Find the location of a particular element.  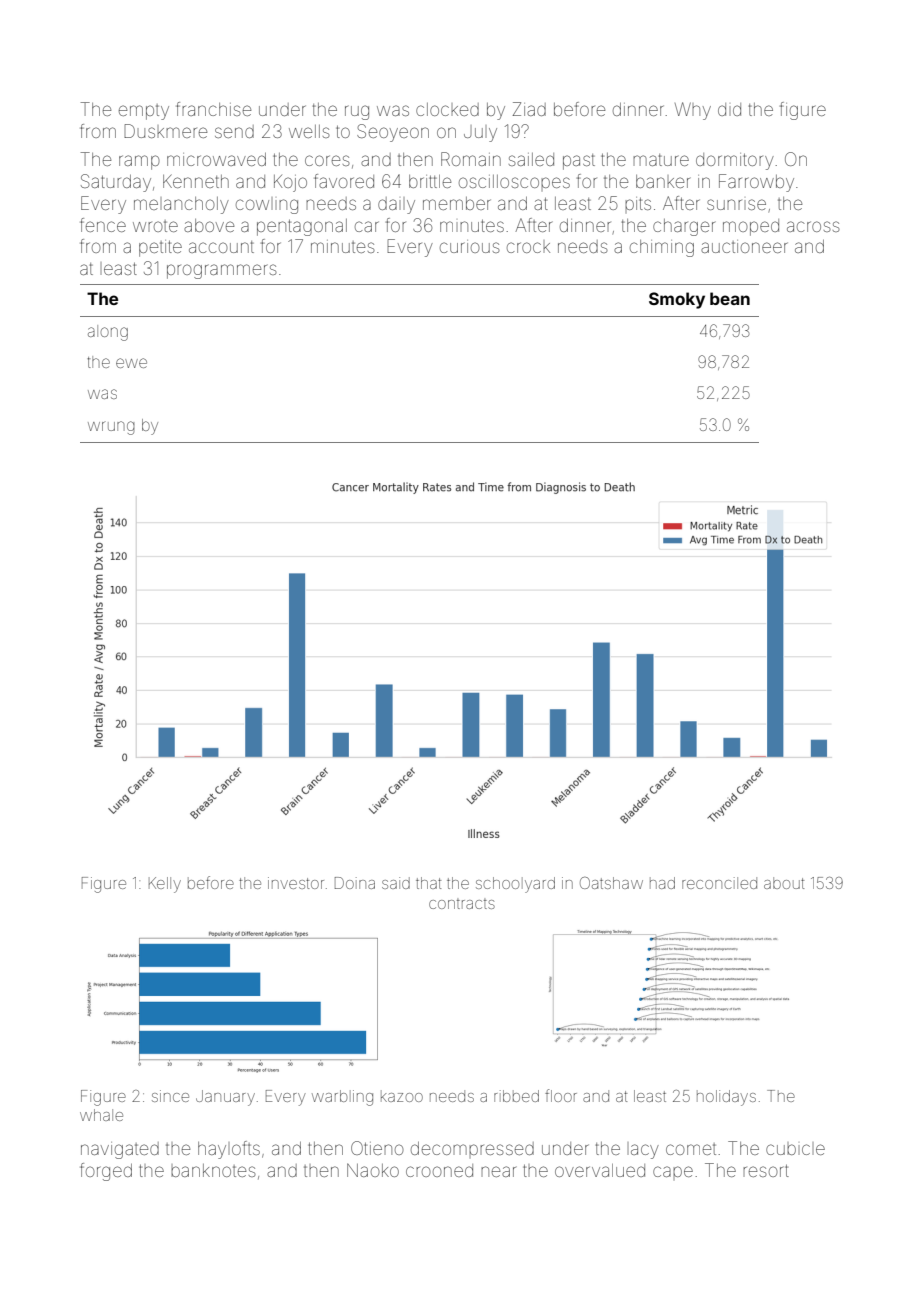

sunrise is located at coordinates (736, 204).
